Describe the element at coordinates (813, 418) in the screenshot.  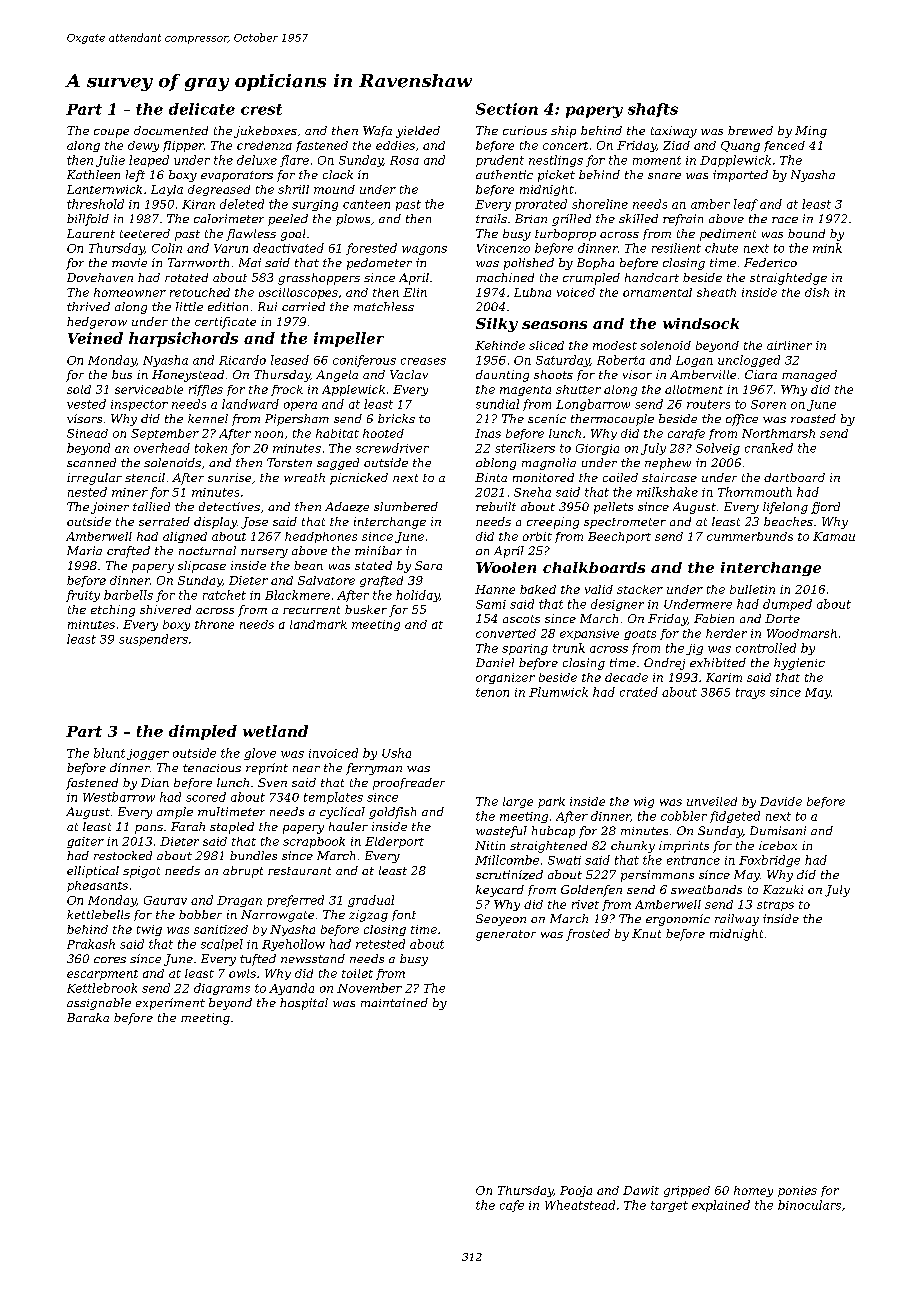
I see `roasted` at that location.
